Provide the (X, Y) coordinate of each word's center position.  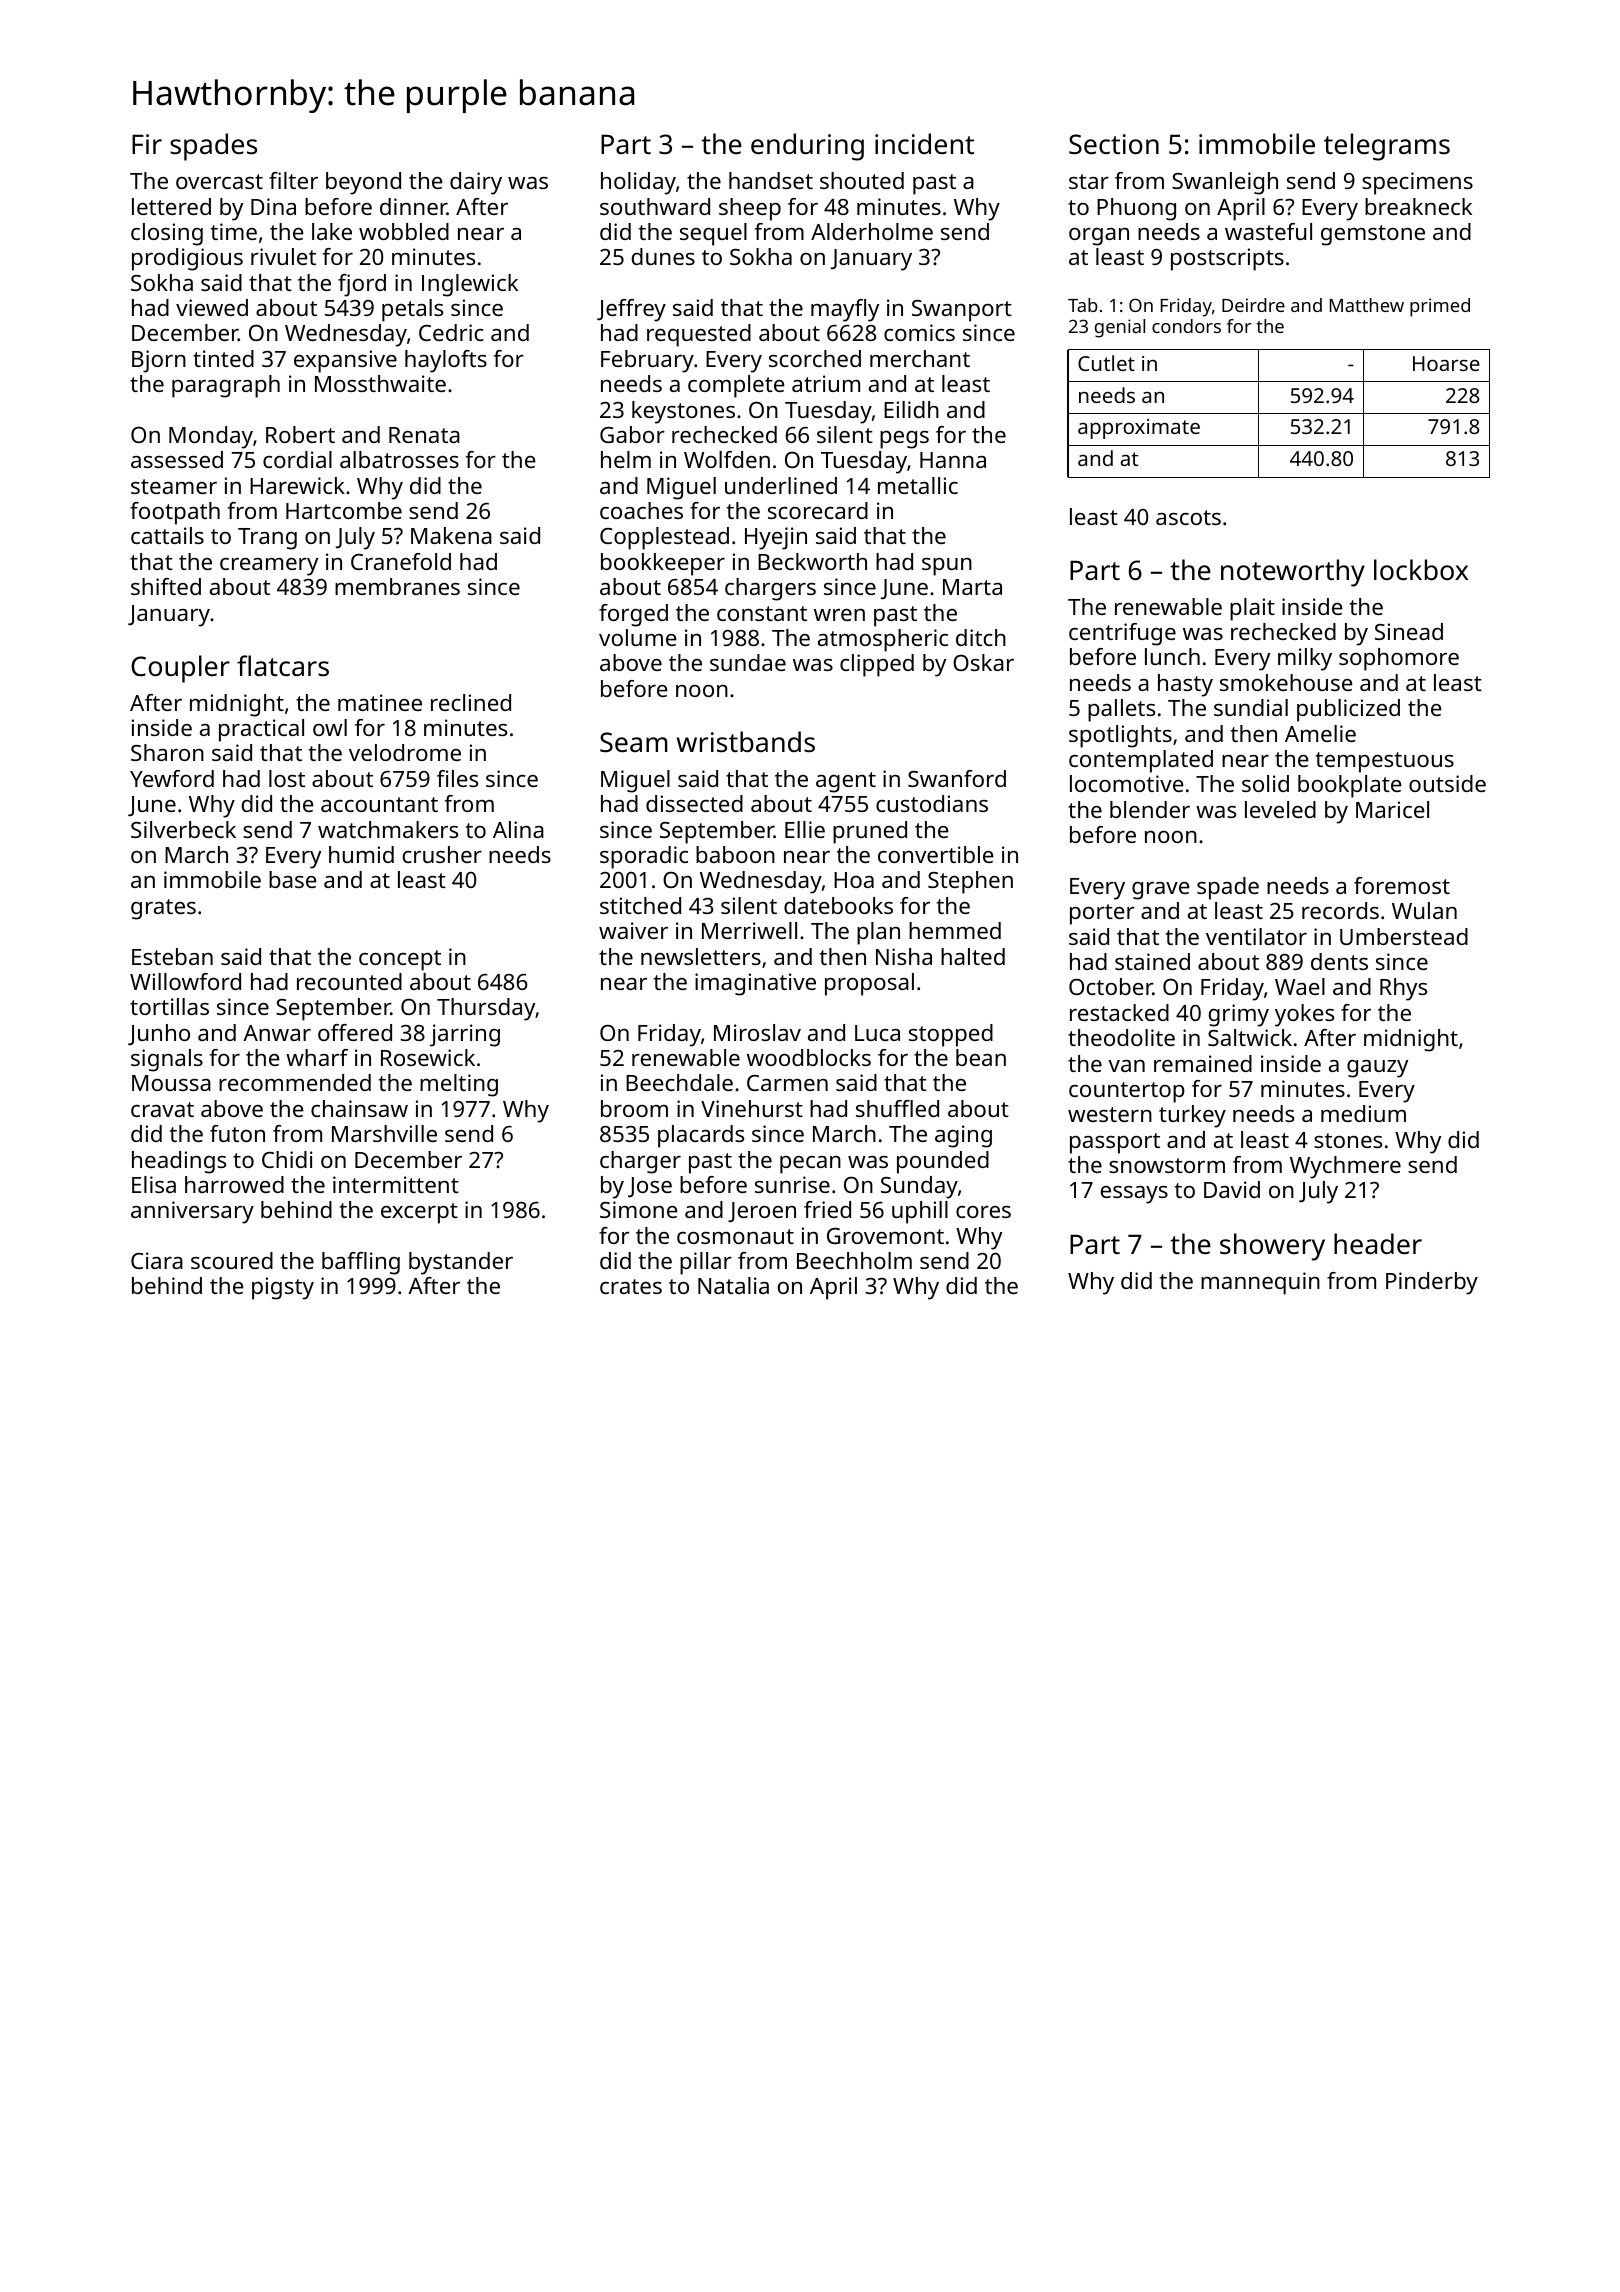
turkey (1192, 1116)
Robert (300, 434)
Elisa (154, 1184)
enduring (807, 147)
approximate (1139, 429)
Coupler (180, 669)
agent (846, 782)
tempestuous (1385, 762)
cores (983, 1212)
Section (1114, 144)
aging (963, 1136)
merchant (920, 358)
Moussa (171, 1083)
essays (1134, 1195)
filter (293, 180)
